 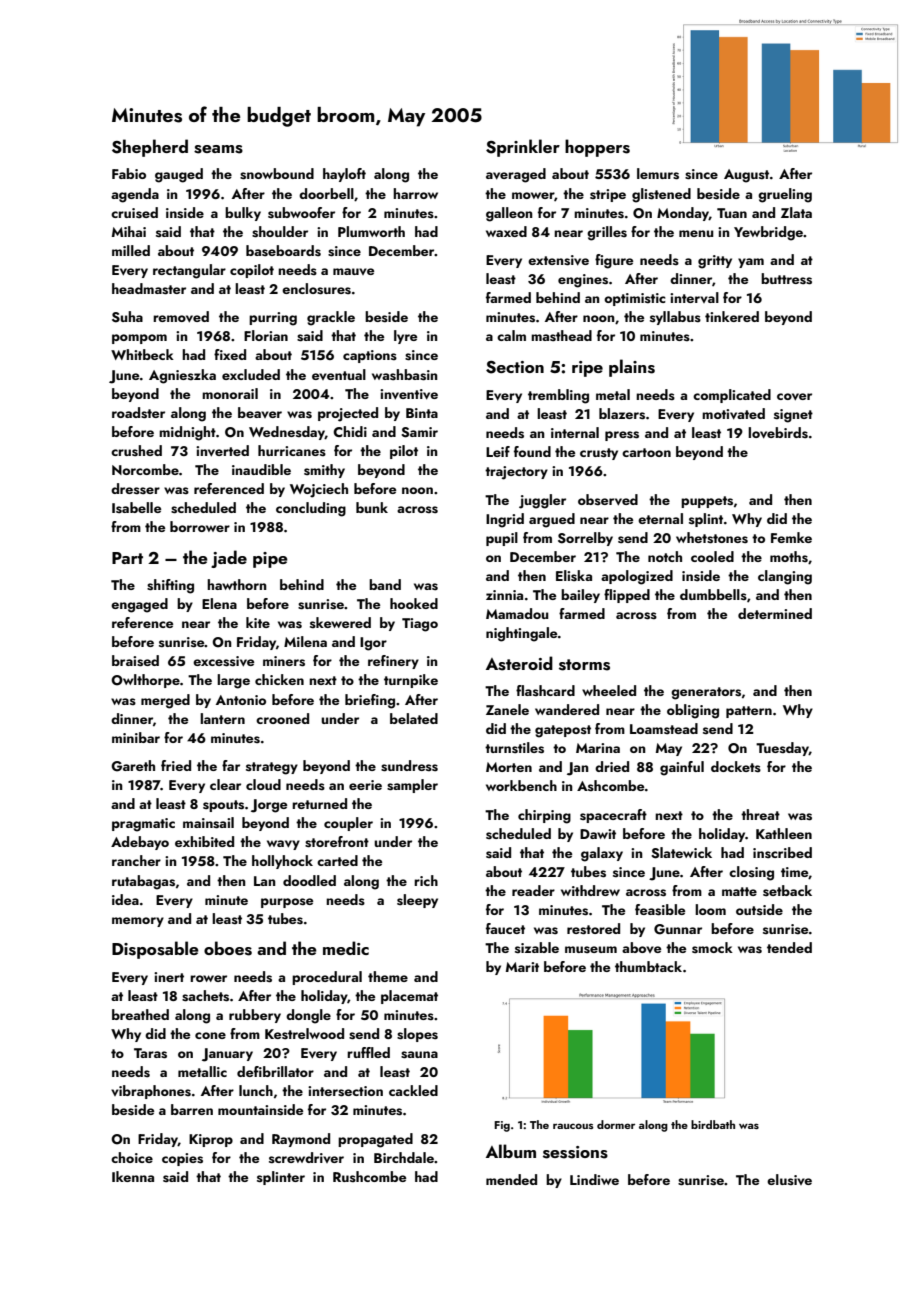 What do you see at coordinates (135, 195) in the screenshot?
I see `agenda` at bounding box center [135, 195].
